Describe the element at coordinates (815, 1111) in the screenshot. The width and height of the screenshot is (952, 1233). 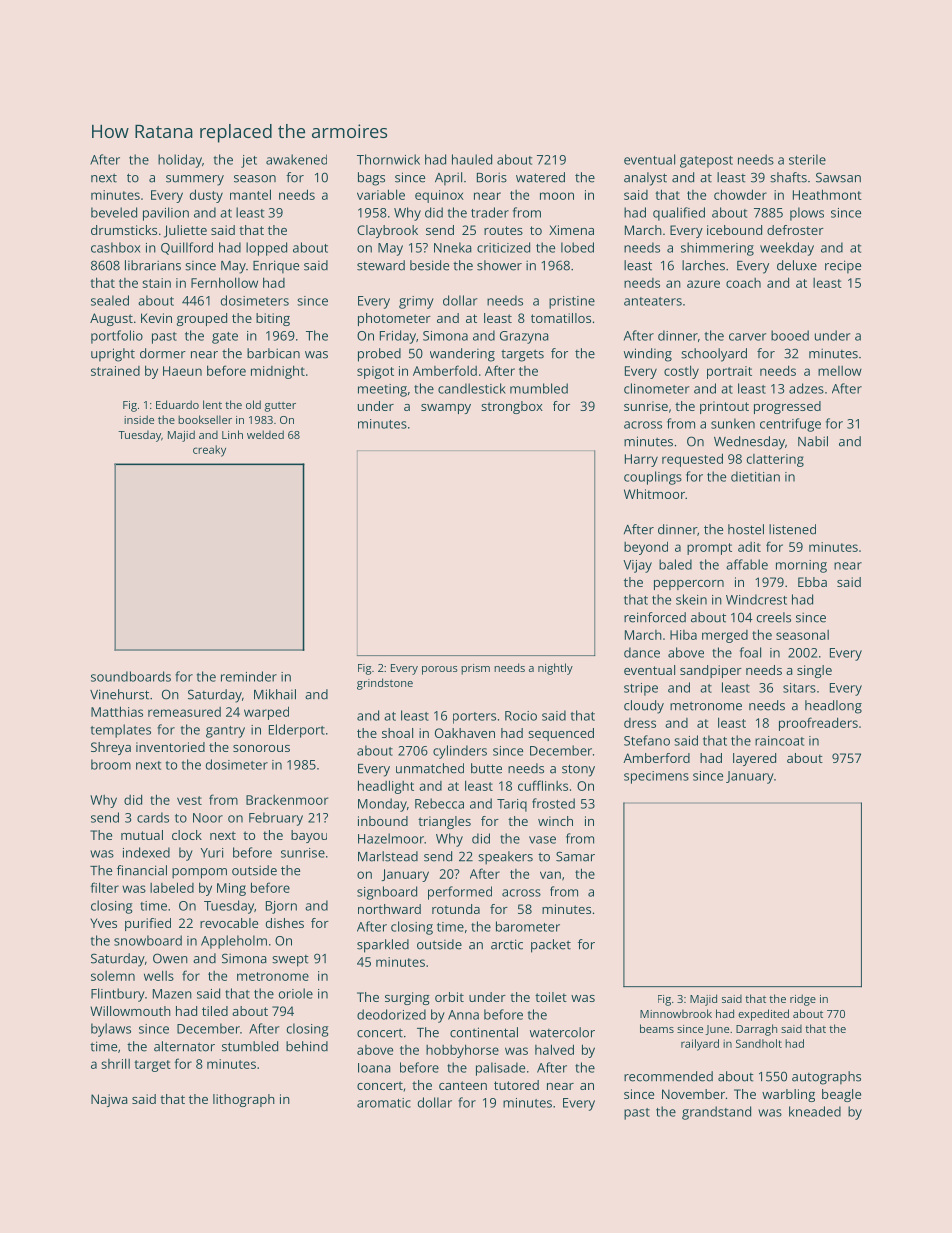
I see `kneaded` at that location.
